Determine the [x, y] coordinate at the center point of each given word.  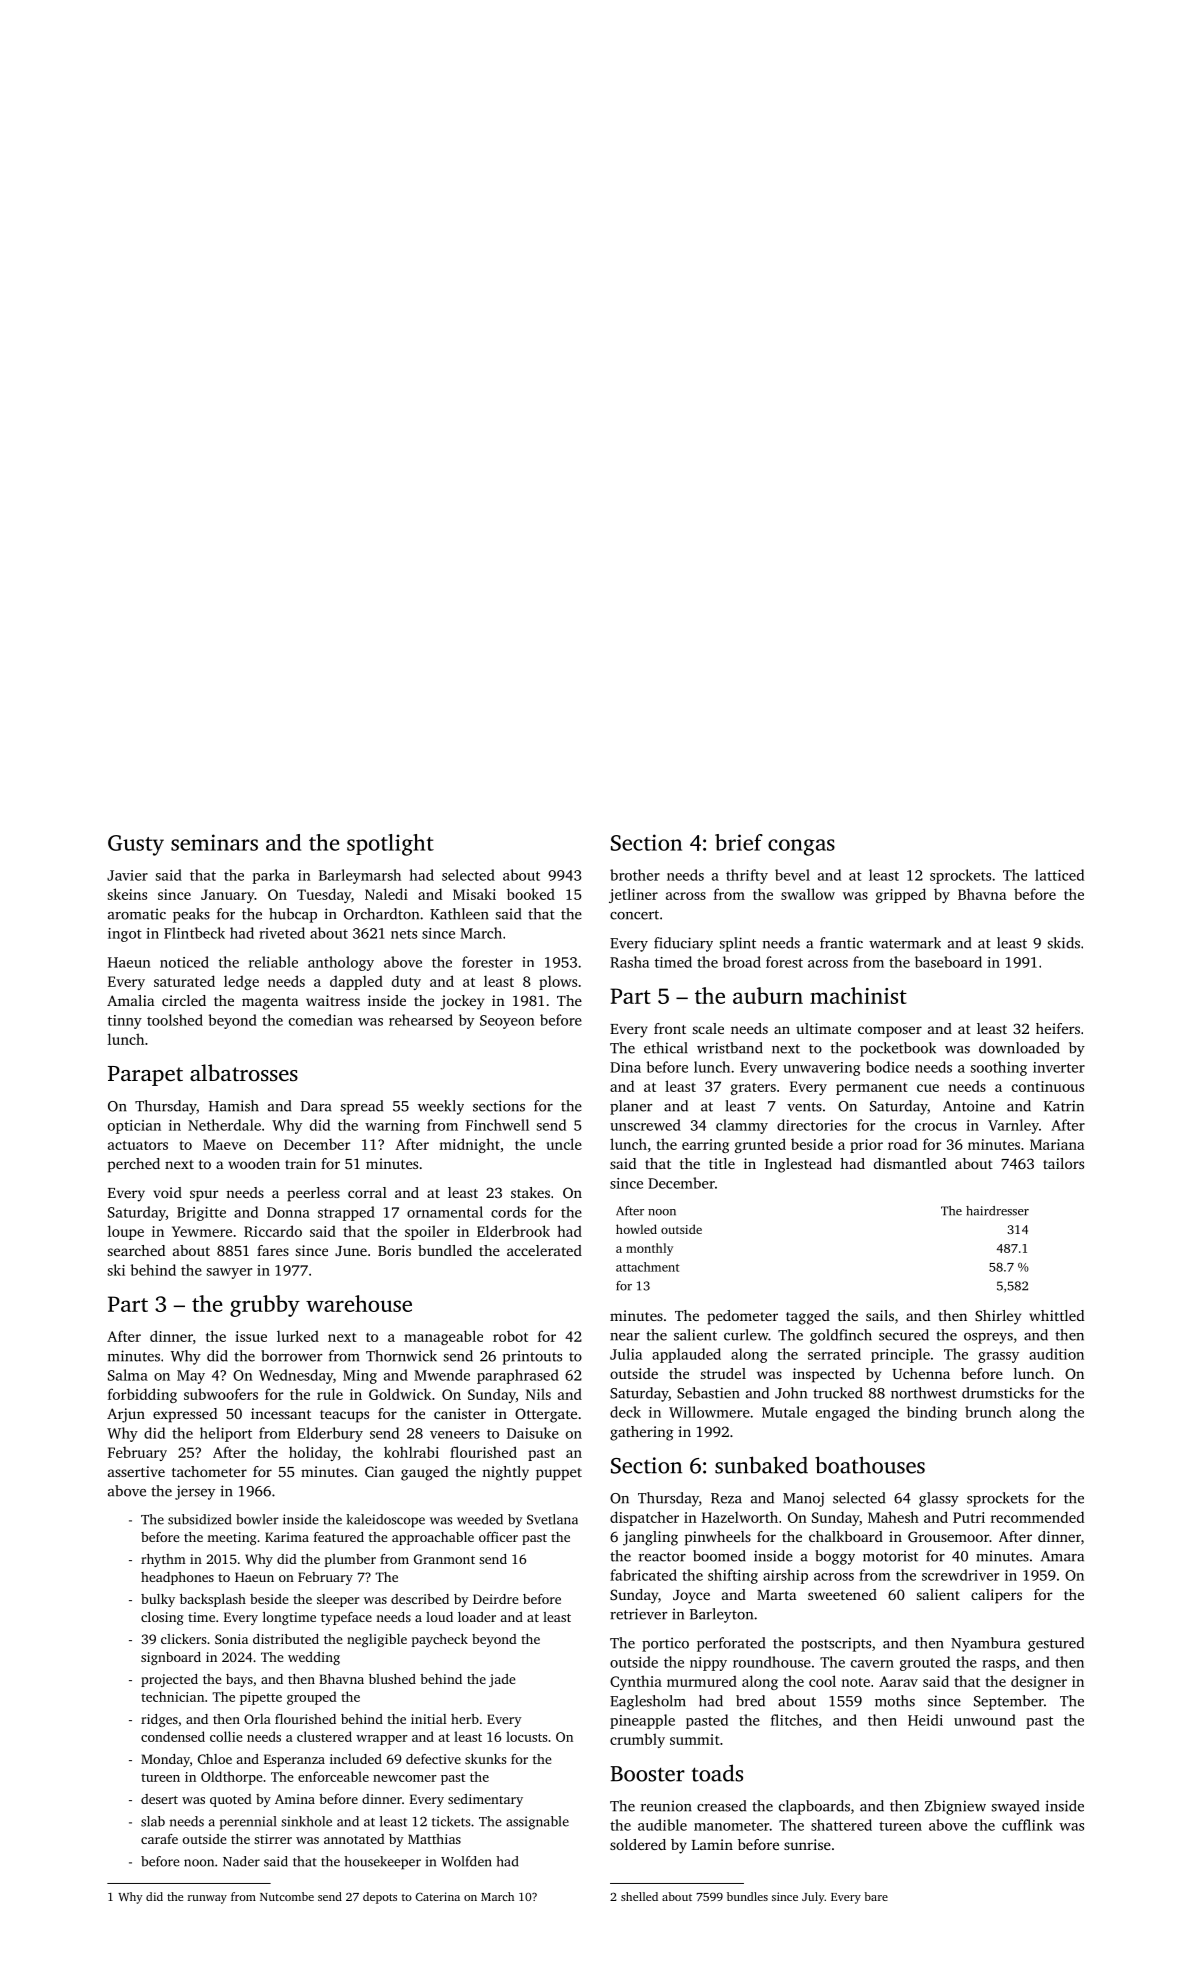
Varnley [1013, 1126]
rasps [999, 1665]
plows [558, 982]
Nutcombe [287, 1896]
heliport [226, 1434]
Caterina [438, 1896]
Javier [127, 875]
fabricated [643, 1575]
